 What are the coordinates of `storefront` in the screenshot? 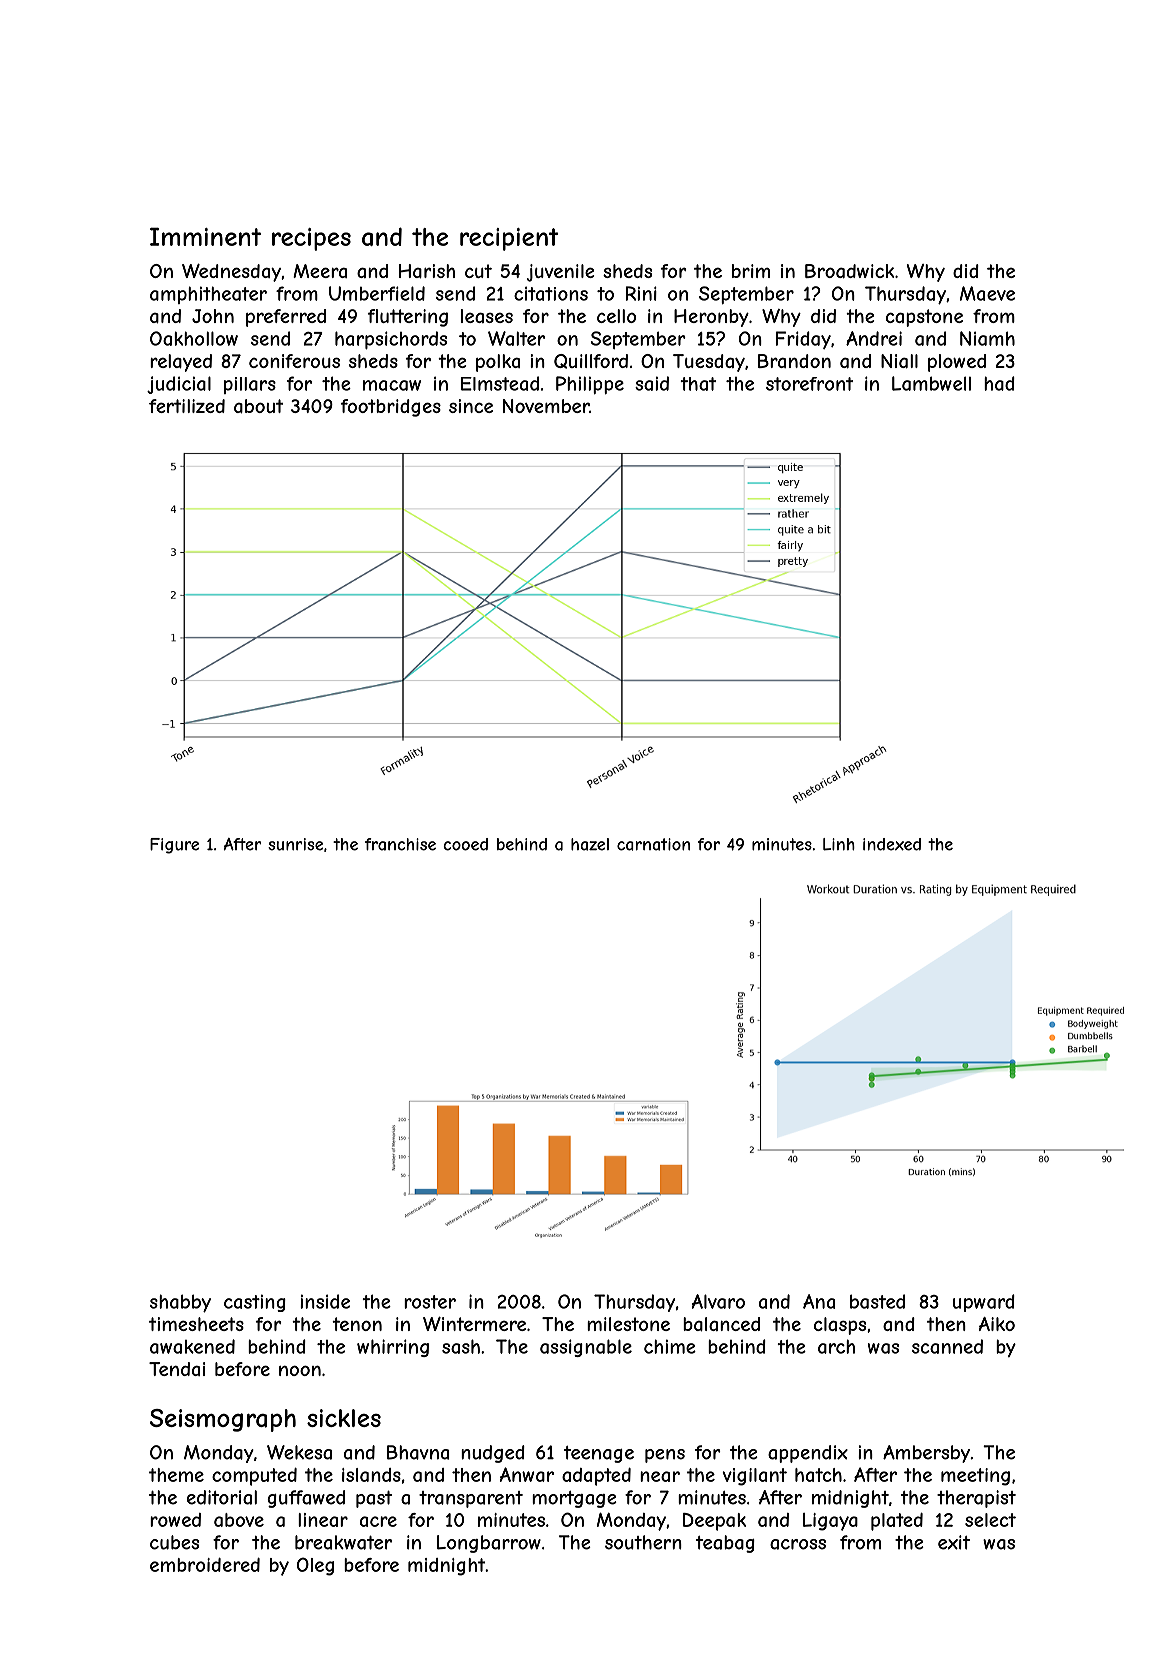 It's located at (809, 384).
